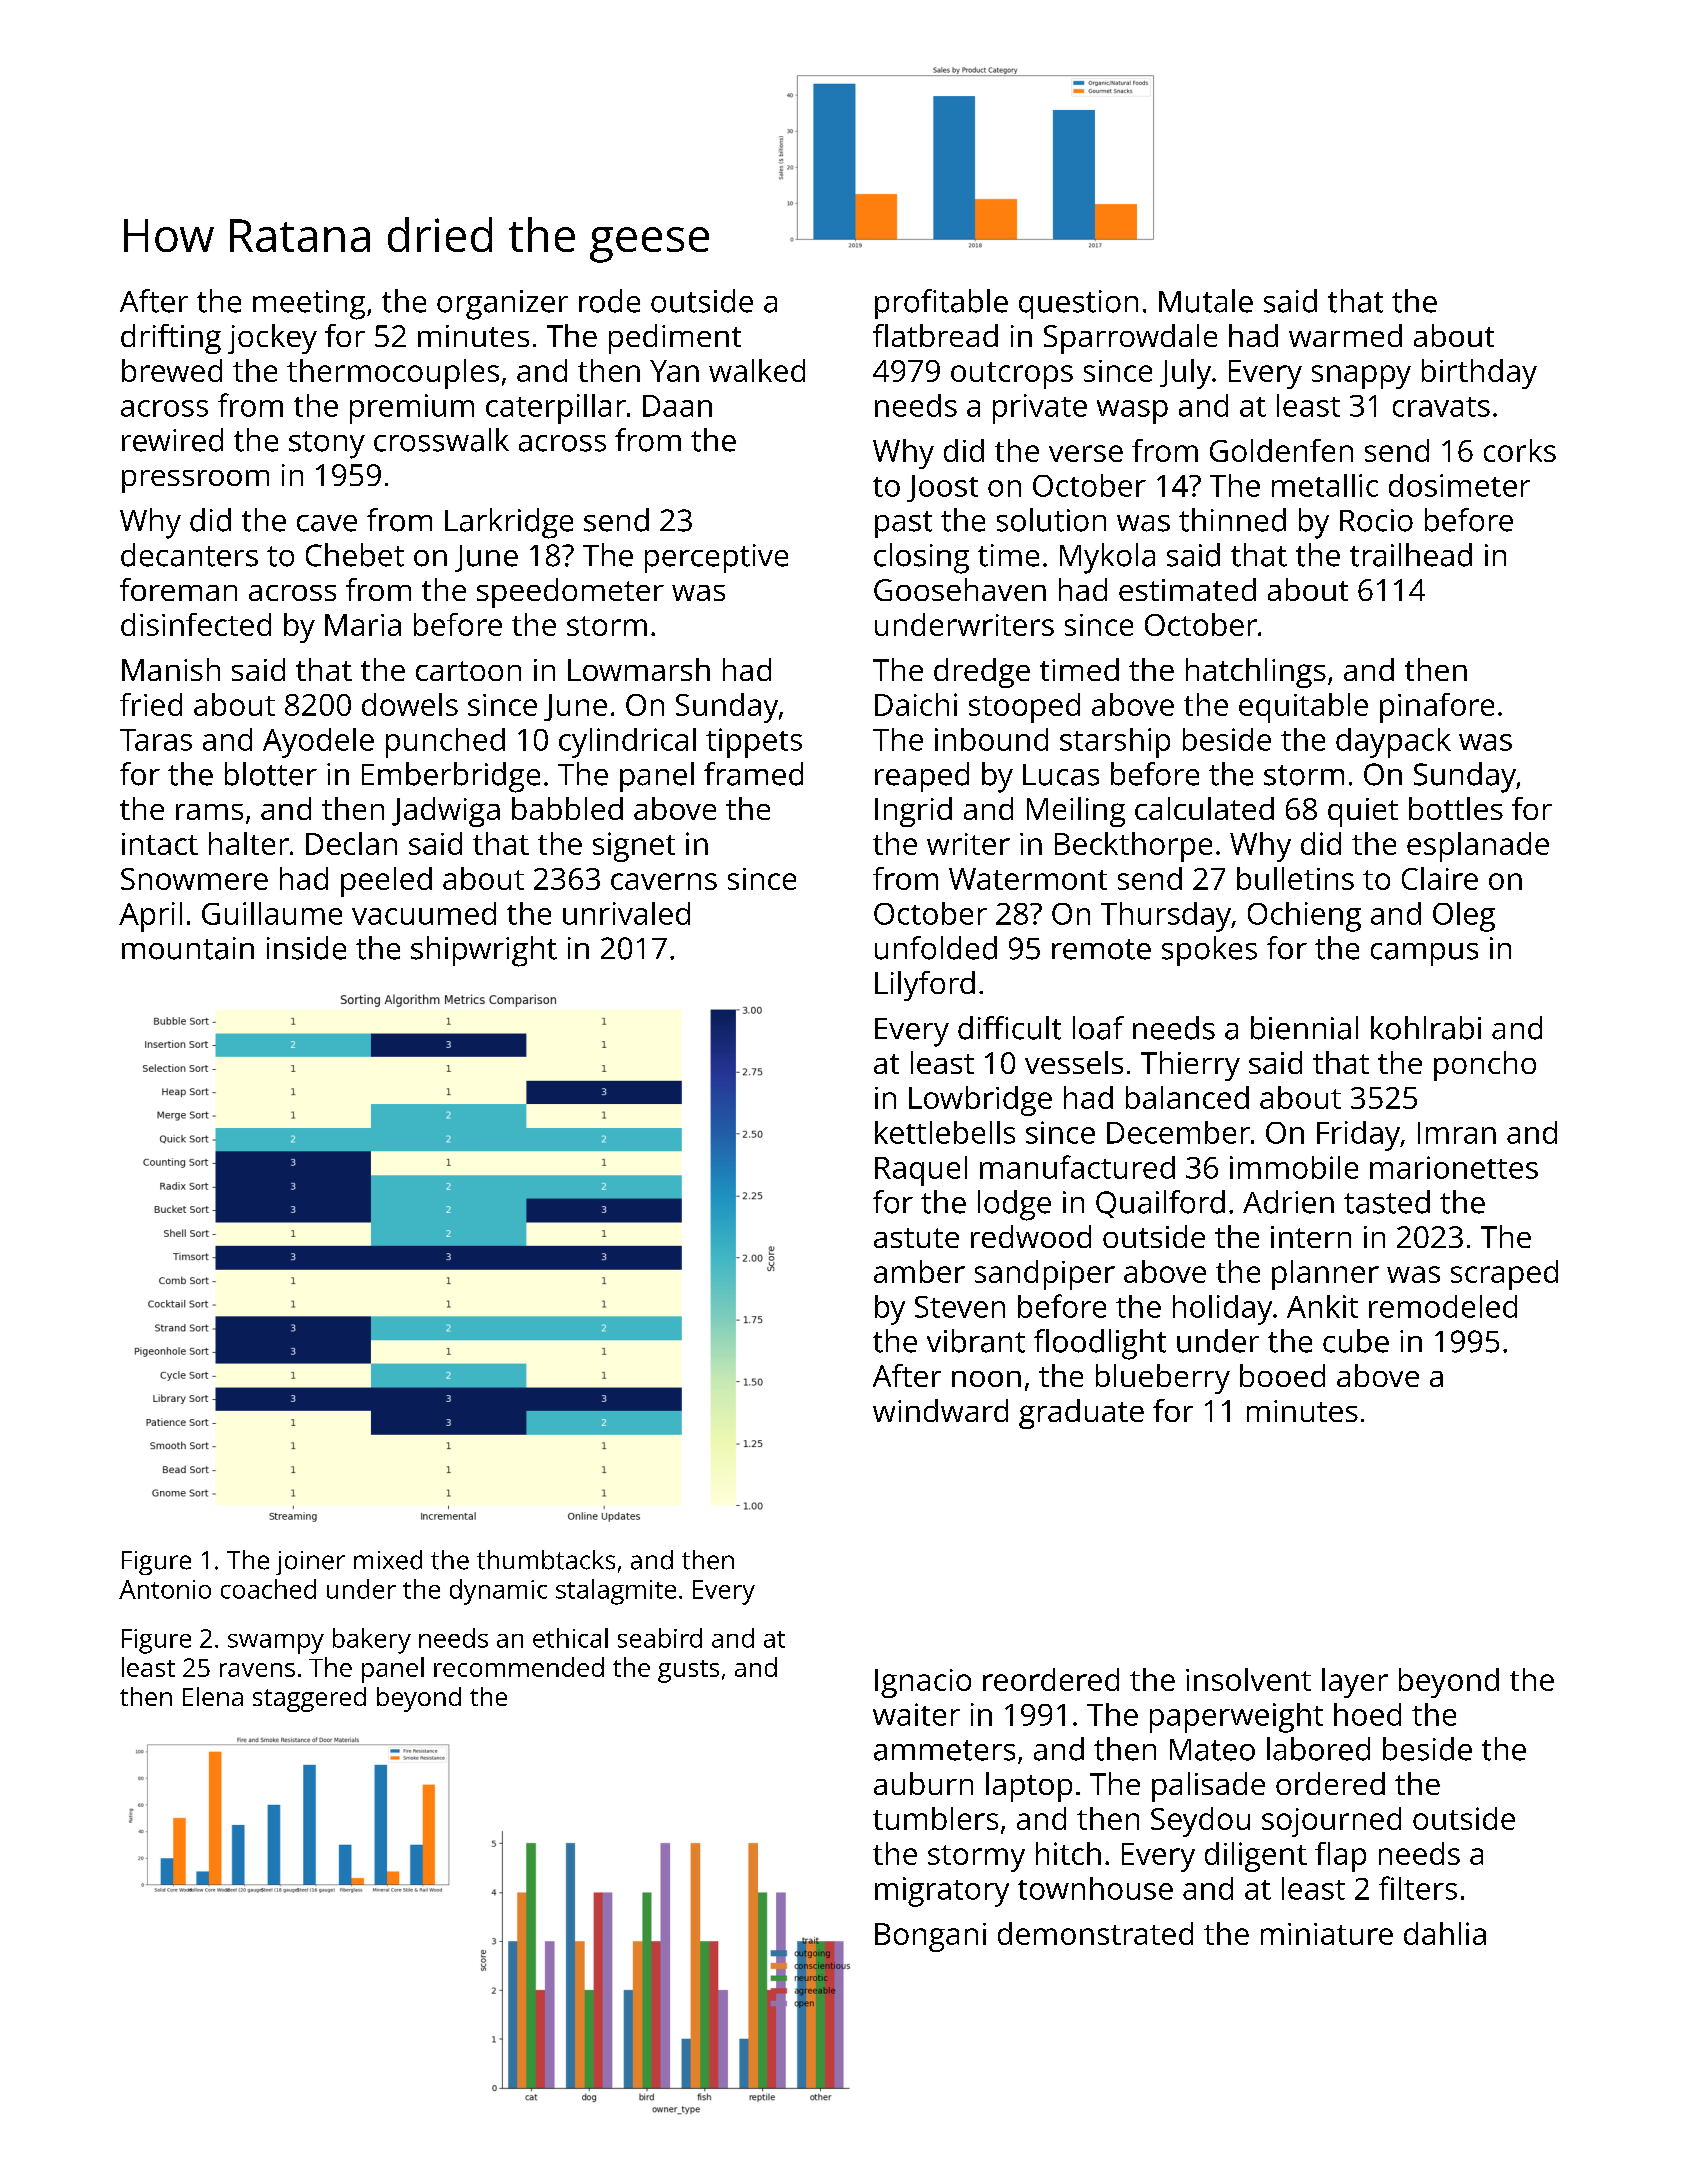  I want to click on calculated, so click(1204, 808).
